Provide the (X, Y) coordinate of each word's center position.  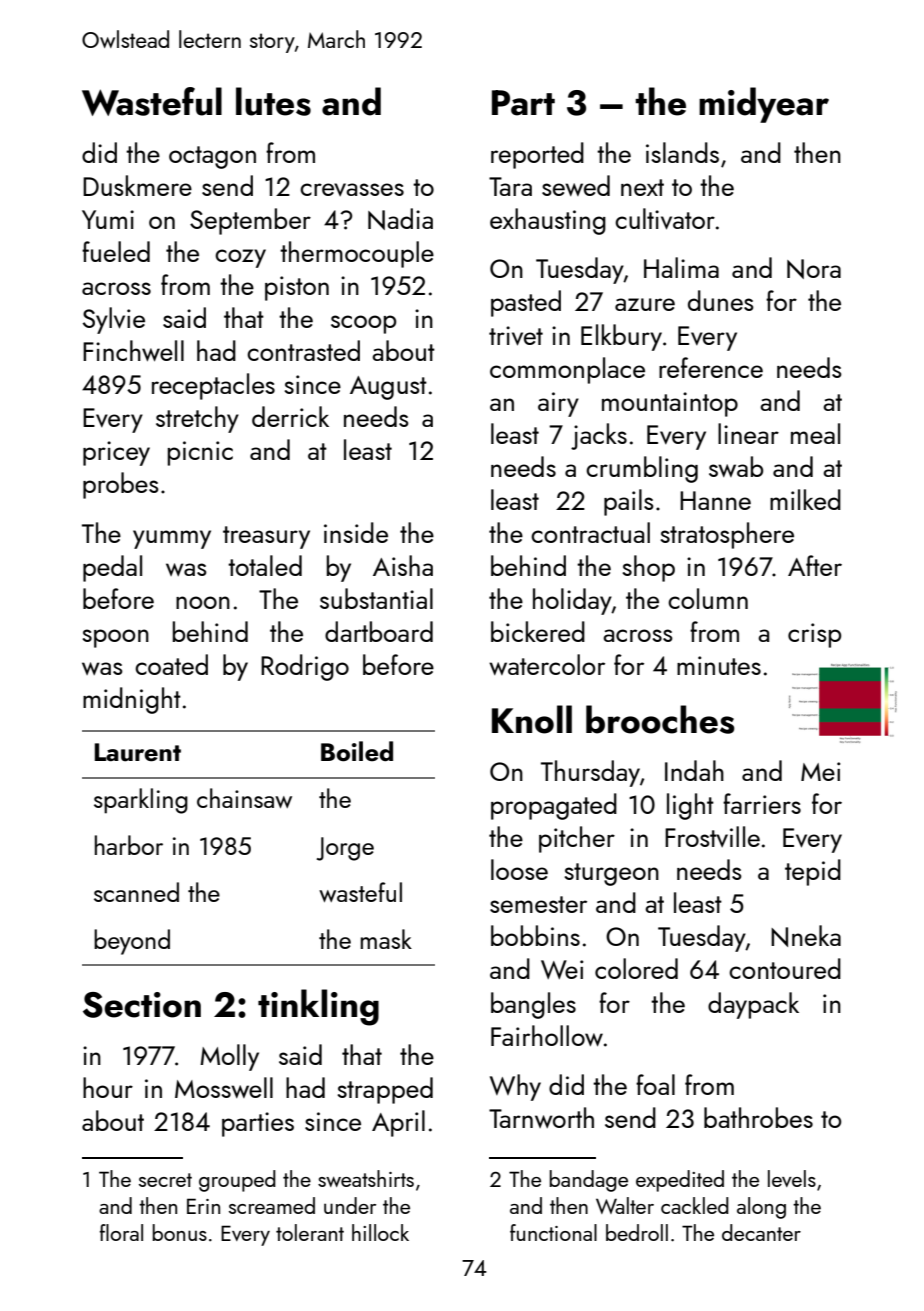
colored (636, 968)
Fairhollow (547, 1036)
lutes (273, 101)
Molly (229, 1057)
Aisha (403, 565)
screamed (272, 1205)
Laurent (138, 752)
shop (648, 568)
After (815, 565)
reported (537, 155)
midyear (764, 105)
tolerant (310, 1232)
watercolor (547, 664)
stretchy (197, 419)
